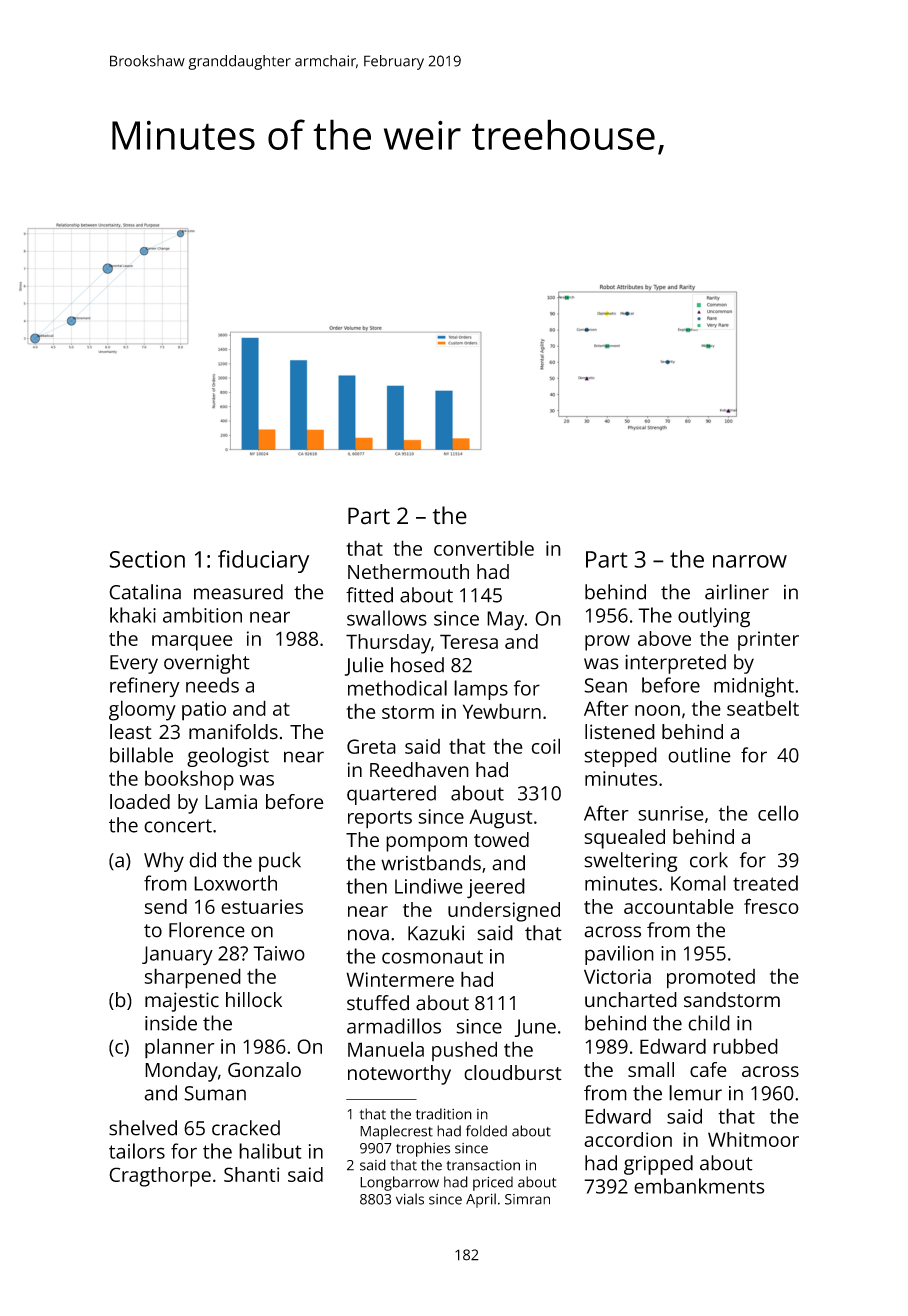 Image resolution: width=908 pixels, height=1316 pixels. Describe the element at coordinates (252, 1174) in the screenshot. I see `Shanti` at that location.
